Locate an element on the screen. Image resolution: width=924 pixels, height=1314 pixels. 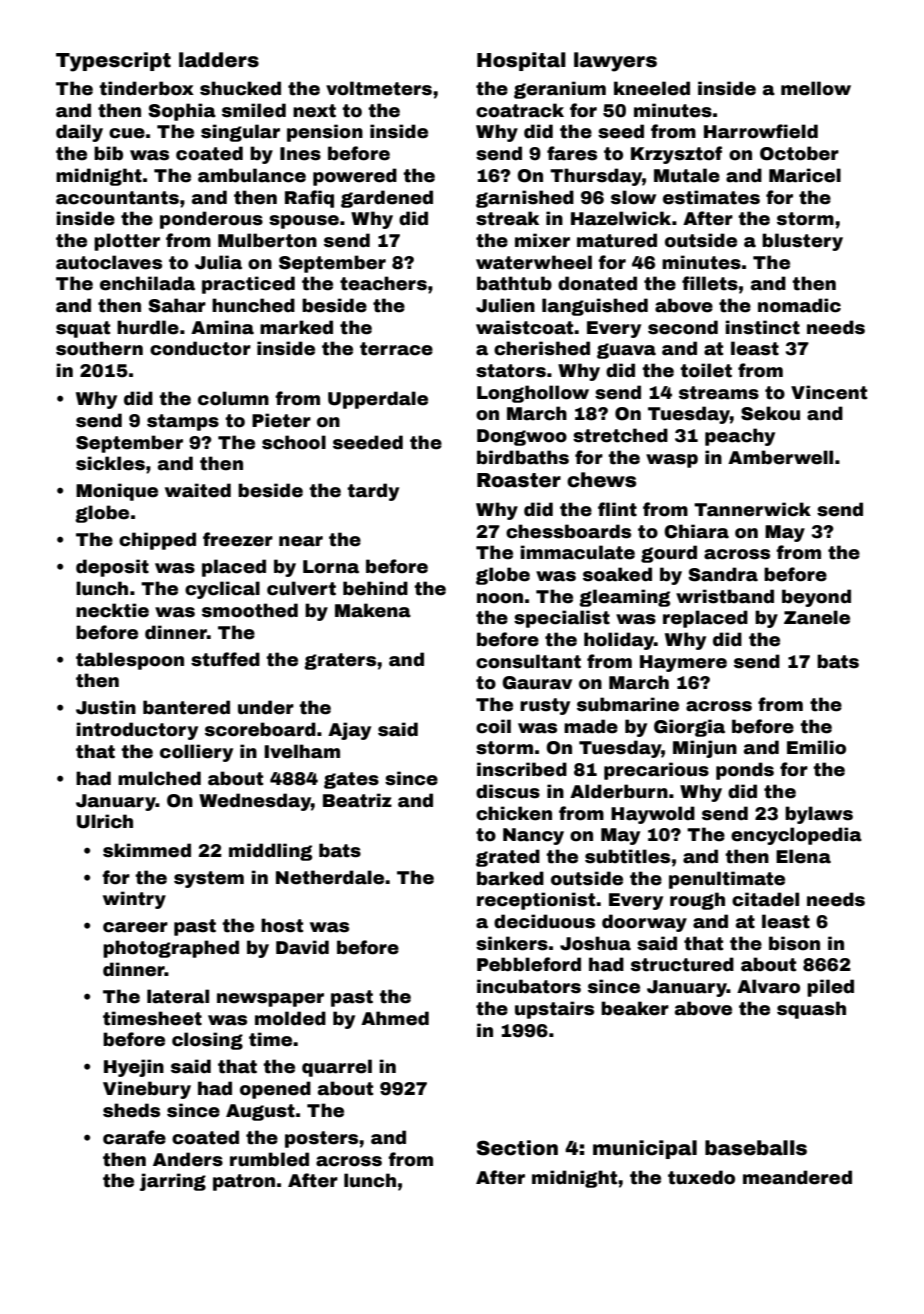
ladders is located at coordinates (219, 60).
